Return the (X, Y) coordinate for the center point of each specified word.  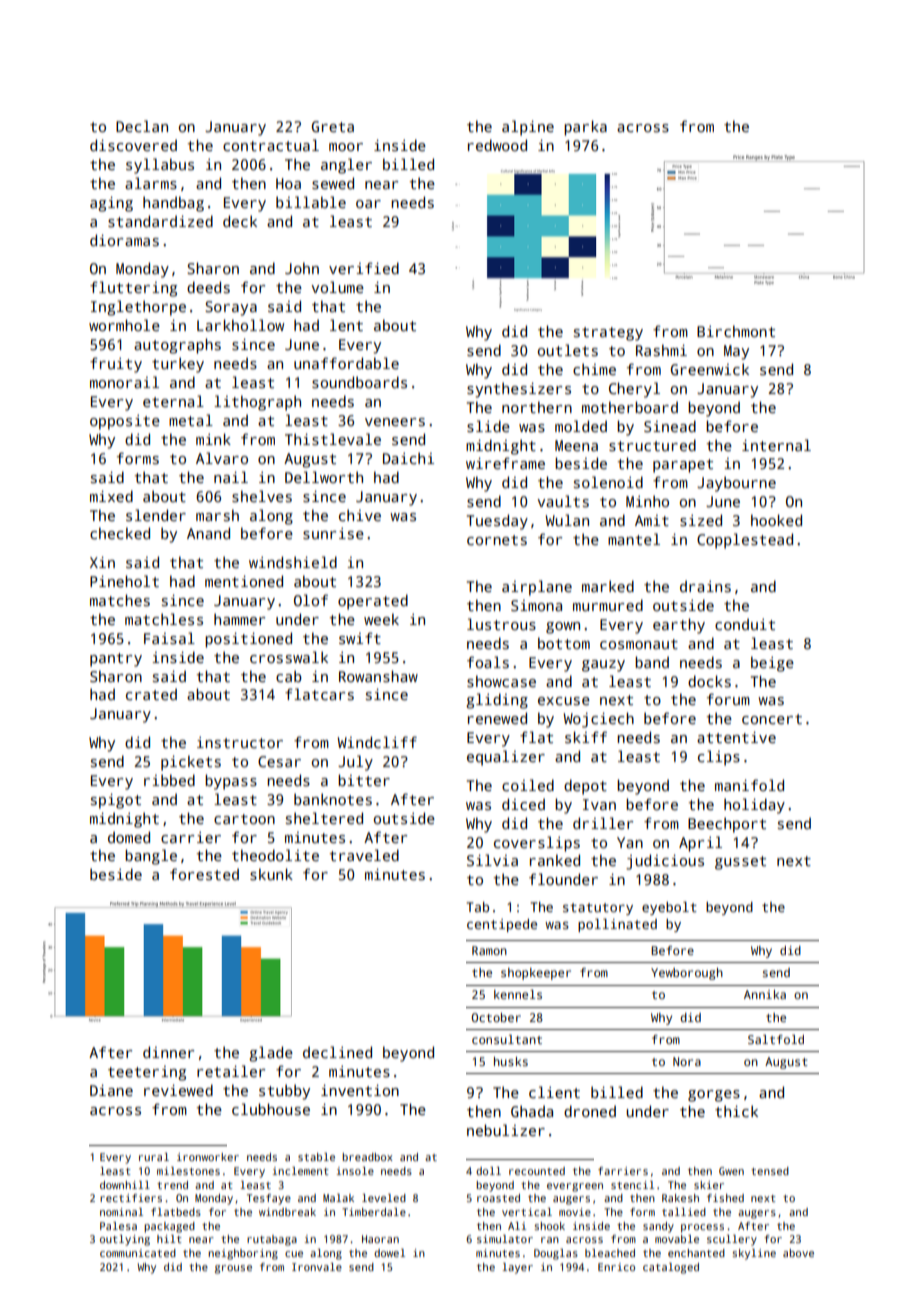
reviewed (178, 1090)
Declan (142, 126)
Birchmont (736, 331)
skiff (586, 737)
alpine (528, 128)
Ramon (489, 950)
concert (772, 719)
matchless (164, 619)
